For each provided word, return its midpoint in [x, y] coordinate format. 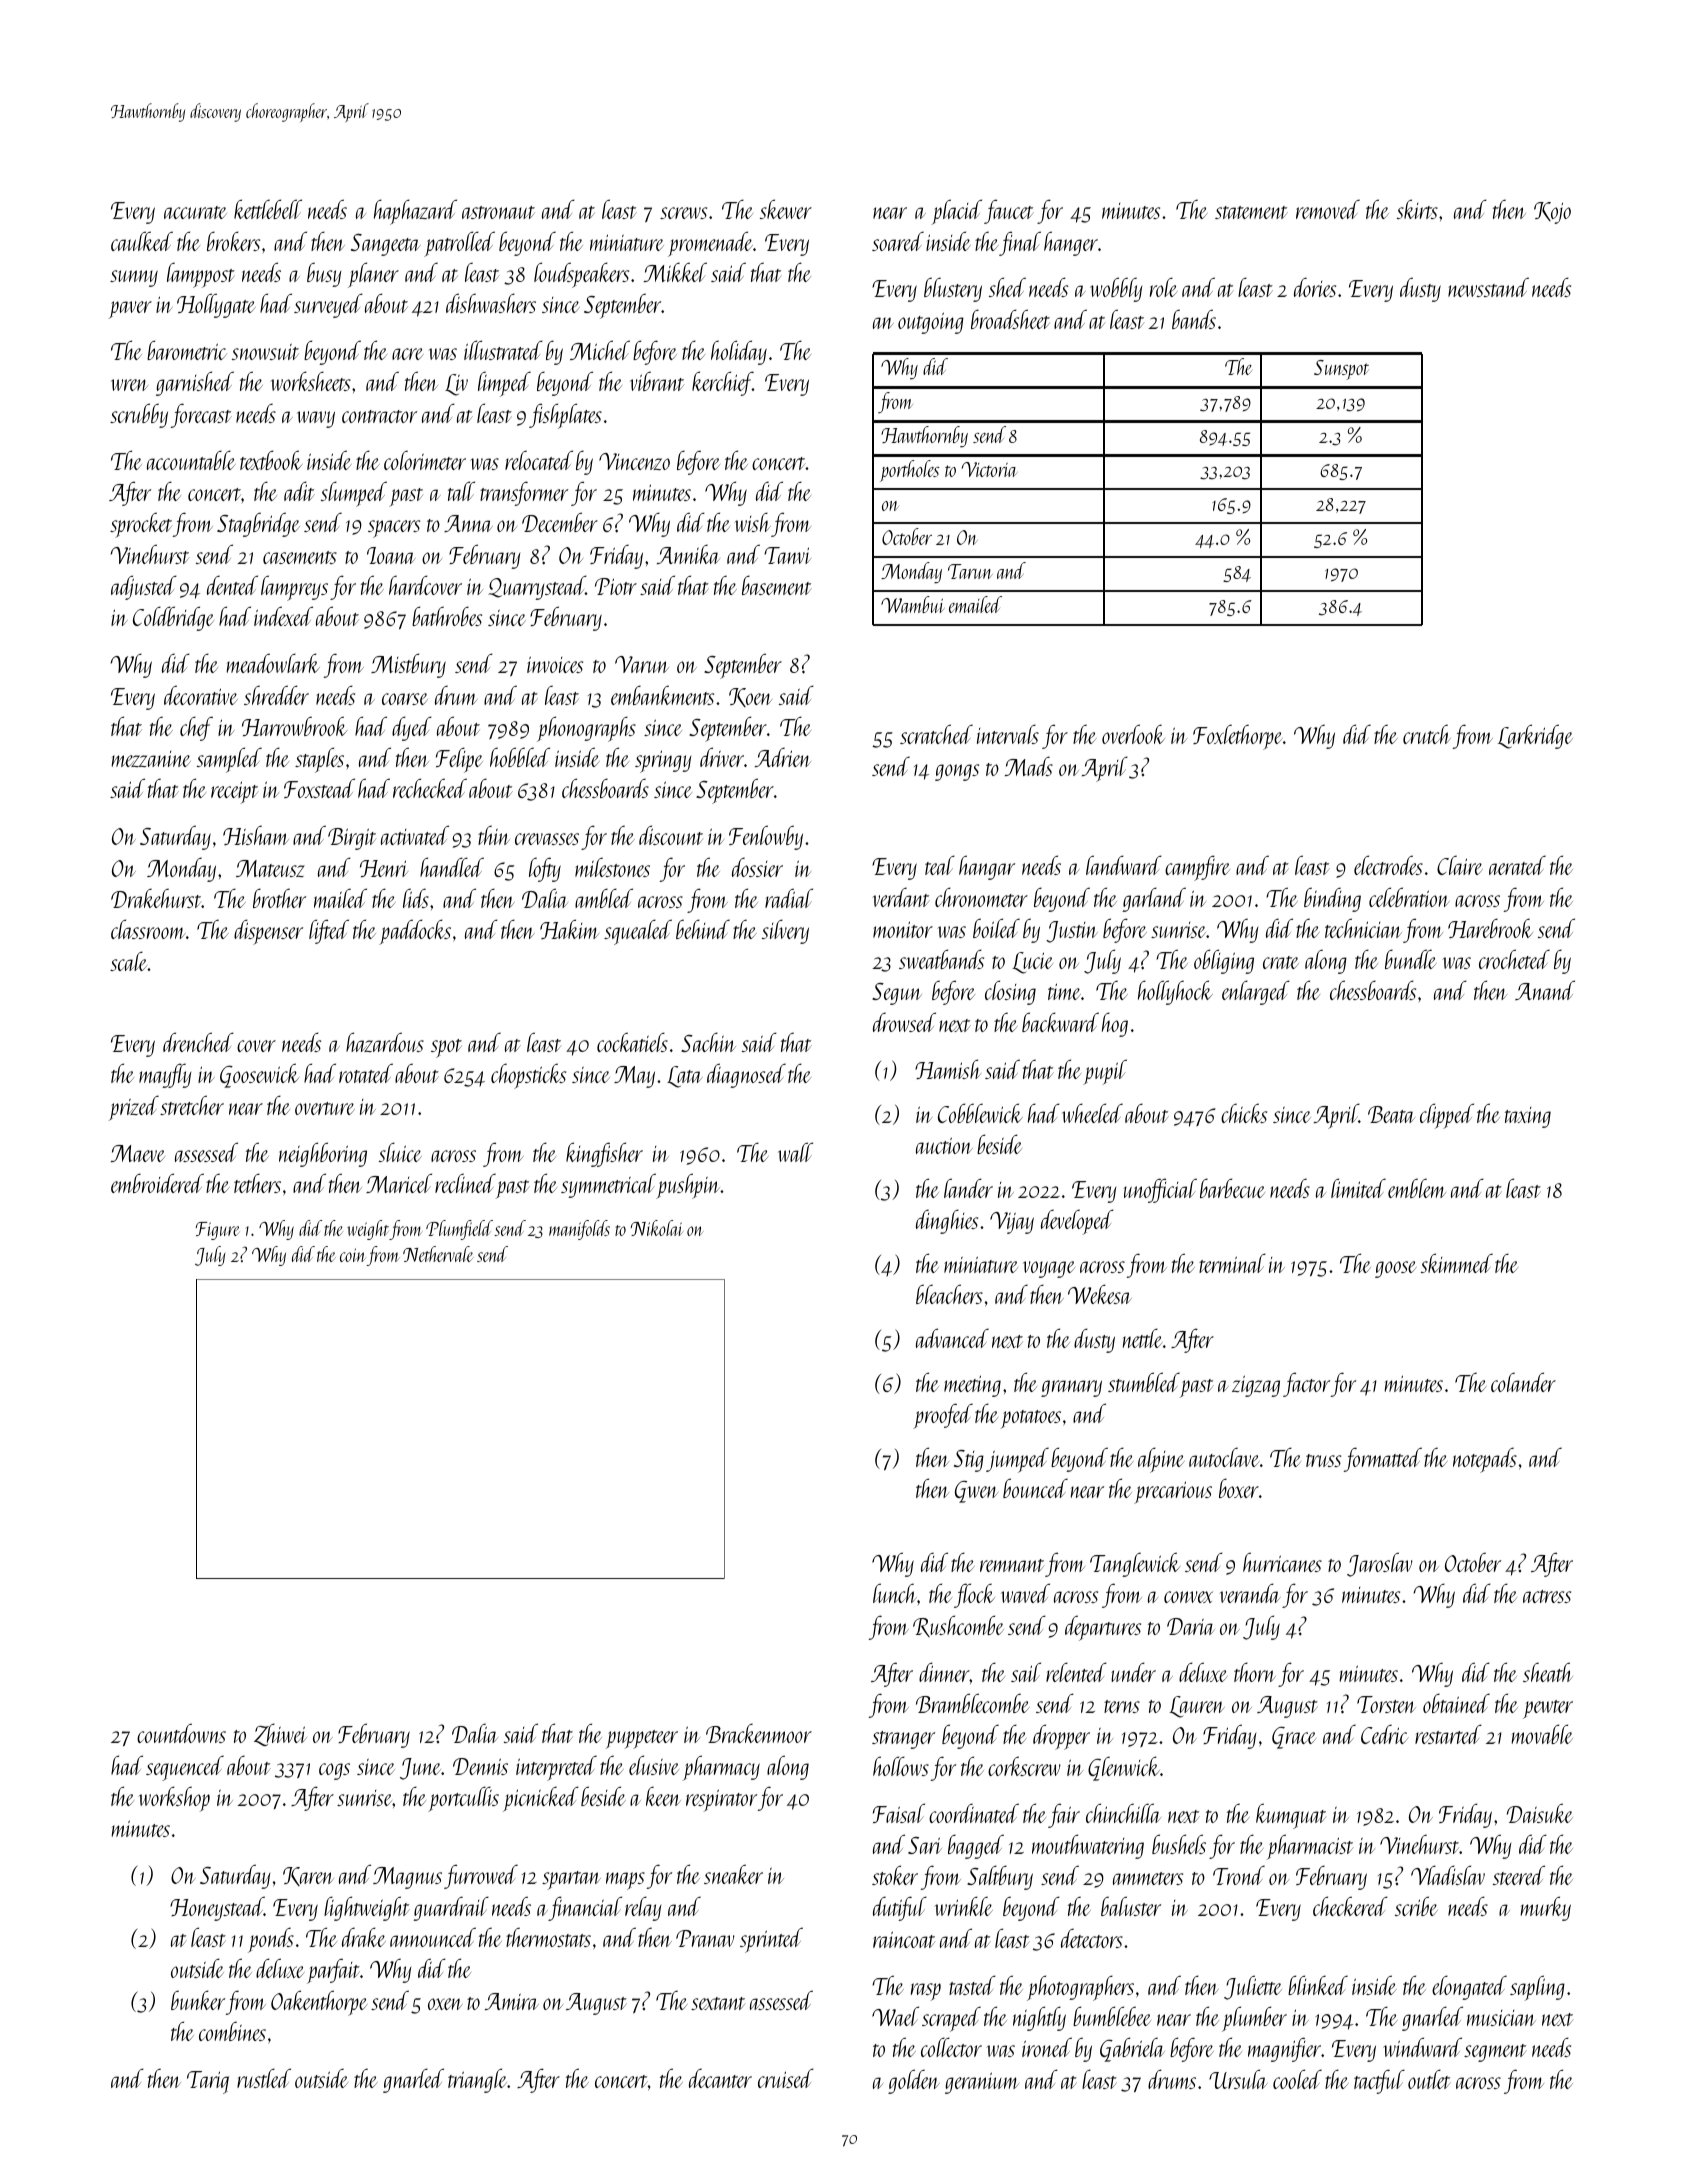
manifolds [579, 1230]
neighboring [323, 1154]
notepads [1485, 1460]
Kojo [1552, 213]
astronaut [498, 212]
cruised [786, 2078]
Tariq [208, 2082]
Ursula [1238, 2079]
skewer [786, 209]
